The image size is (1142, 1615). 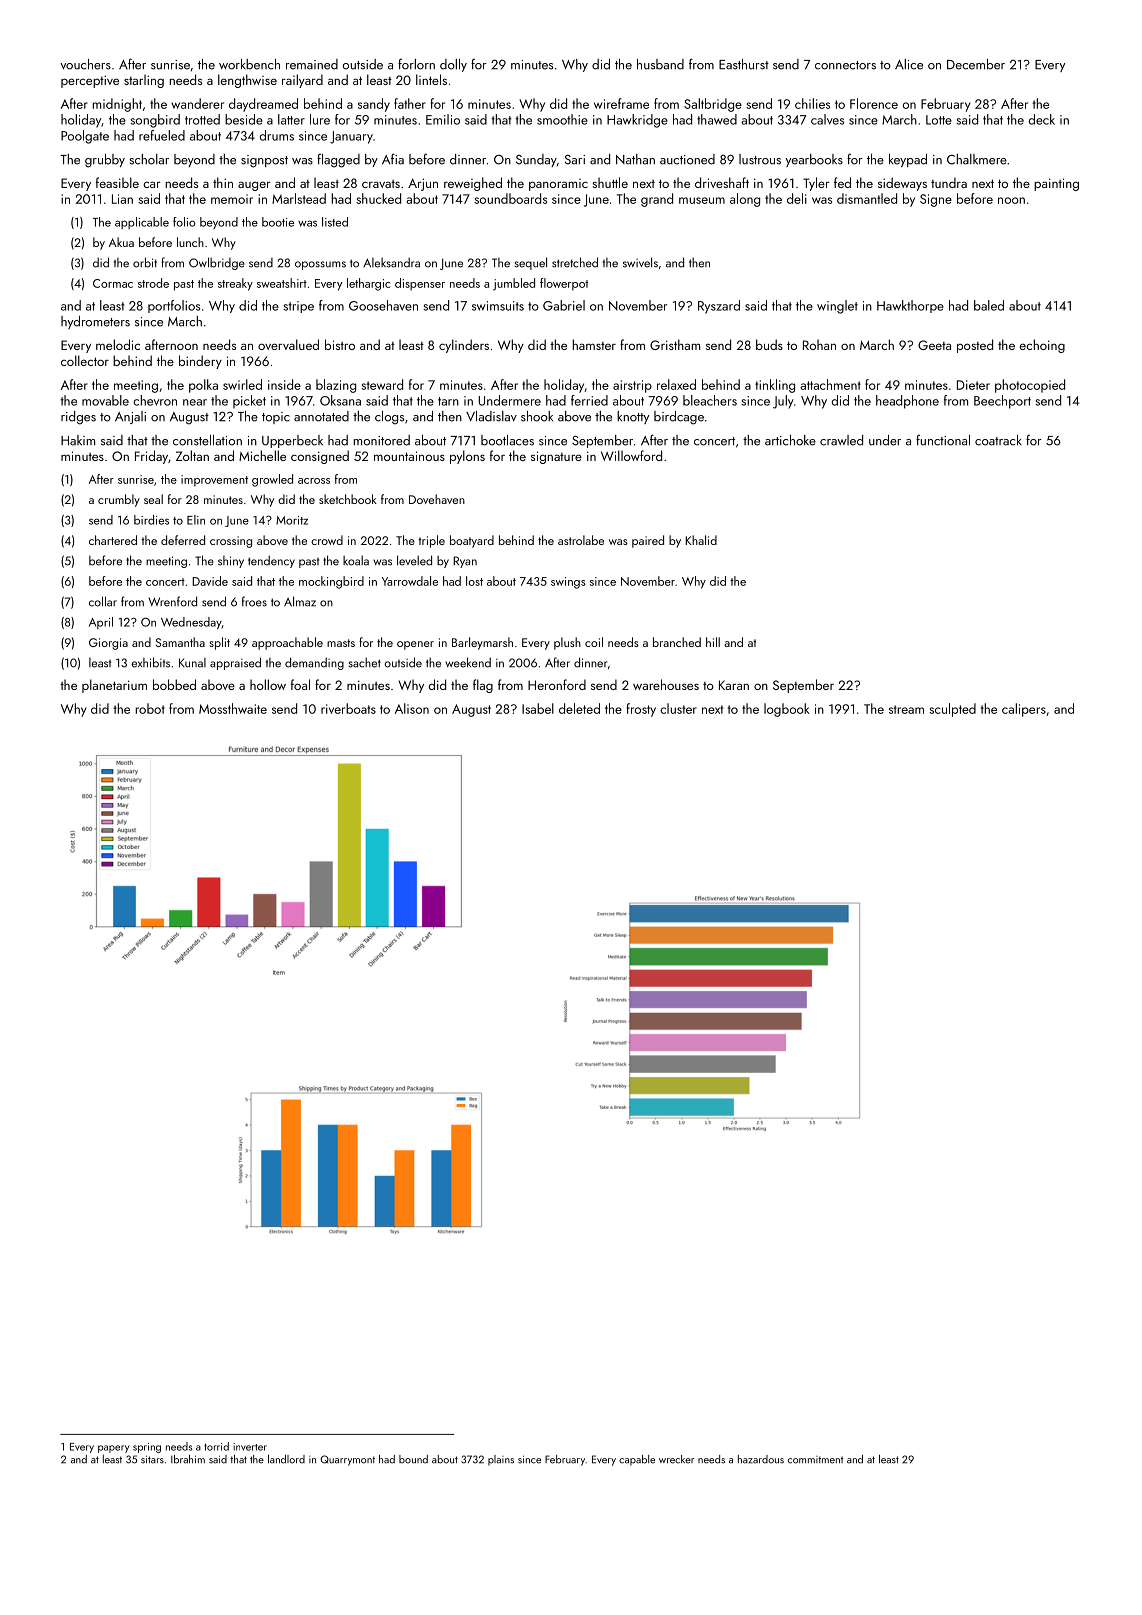 I want to click on Alice, so click(x=909, y=64).
